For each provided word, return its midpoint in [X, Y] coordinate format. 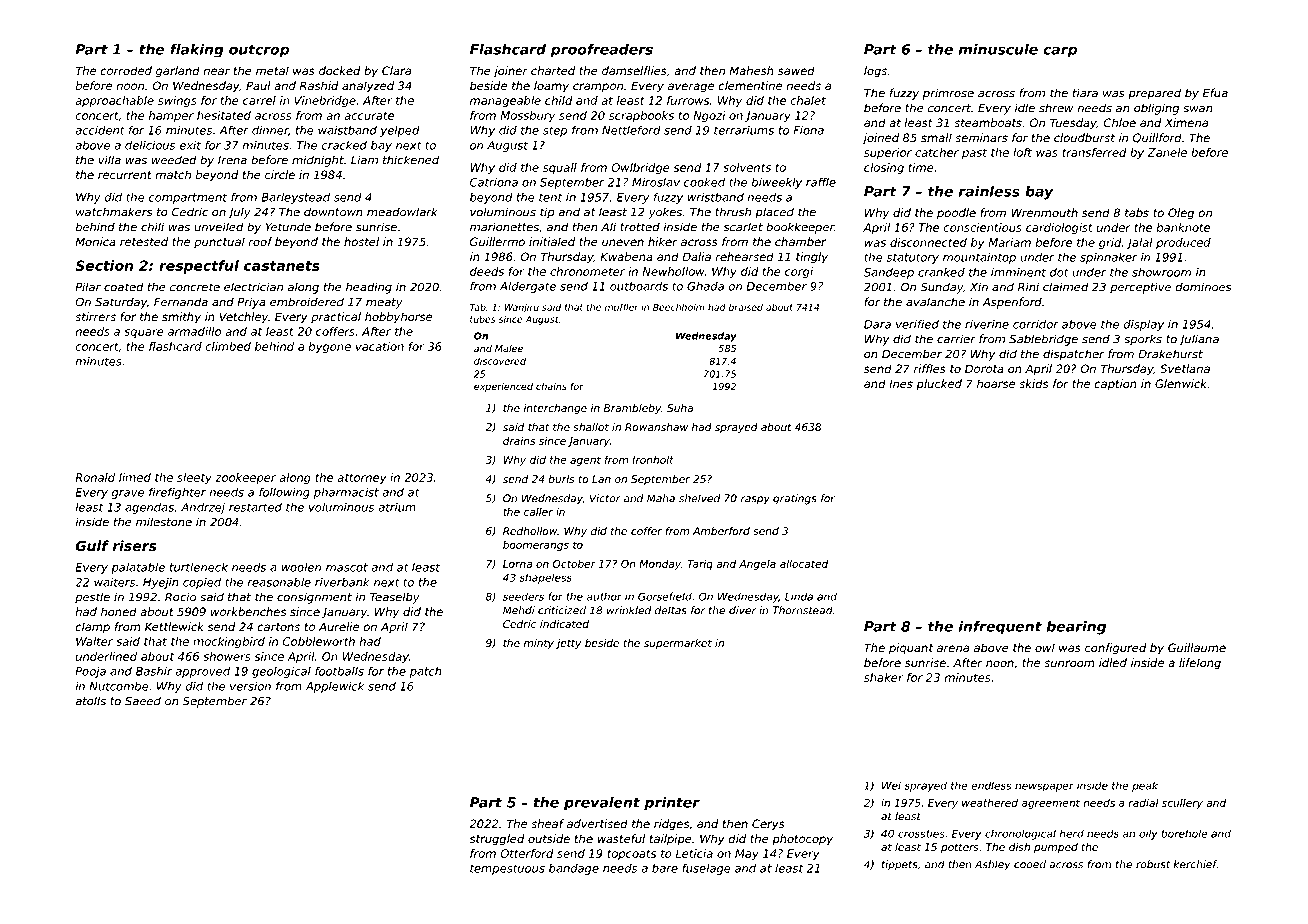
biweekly [777, 183]
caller [538, 512]
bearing [1076, 628]
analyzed [368, 87]
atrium [397, 507]
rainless [989, 191]
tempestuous [507, 869]
